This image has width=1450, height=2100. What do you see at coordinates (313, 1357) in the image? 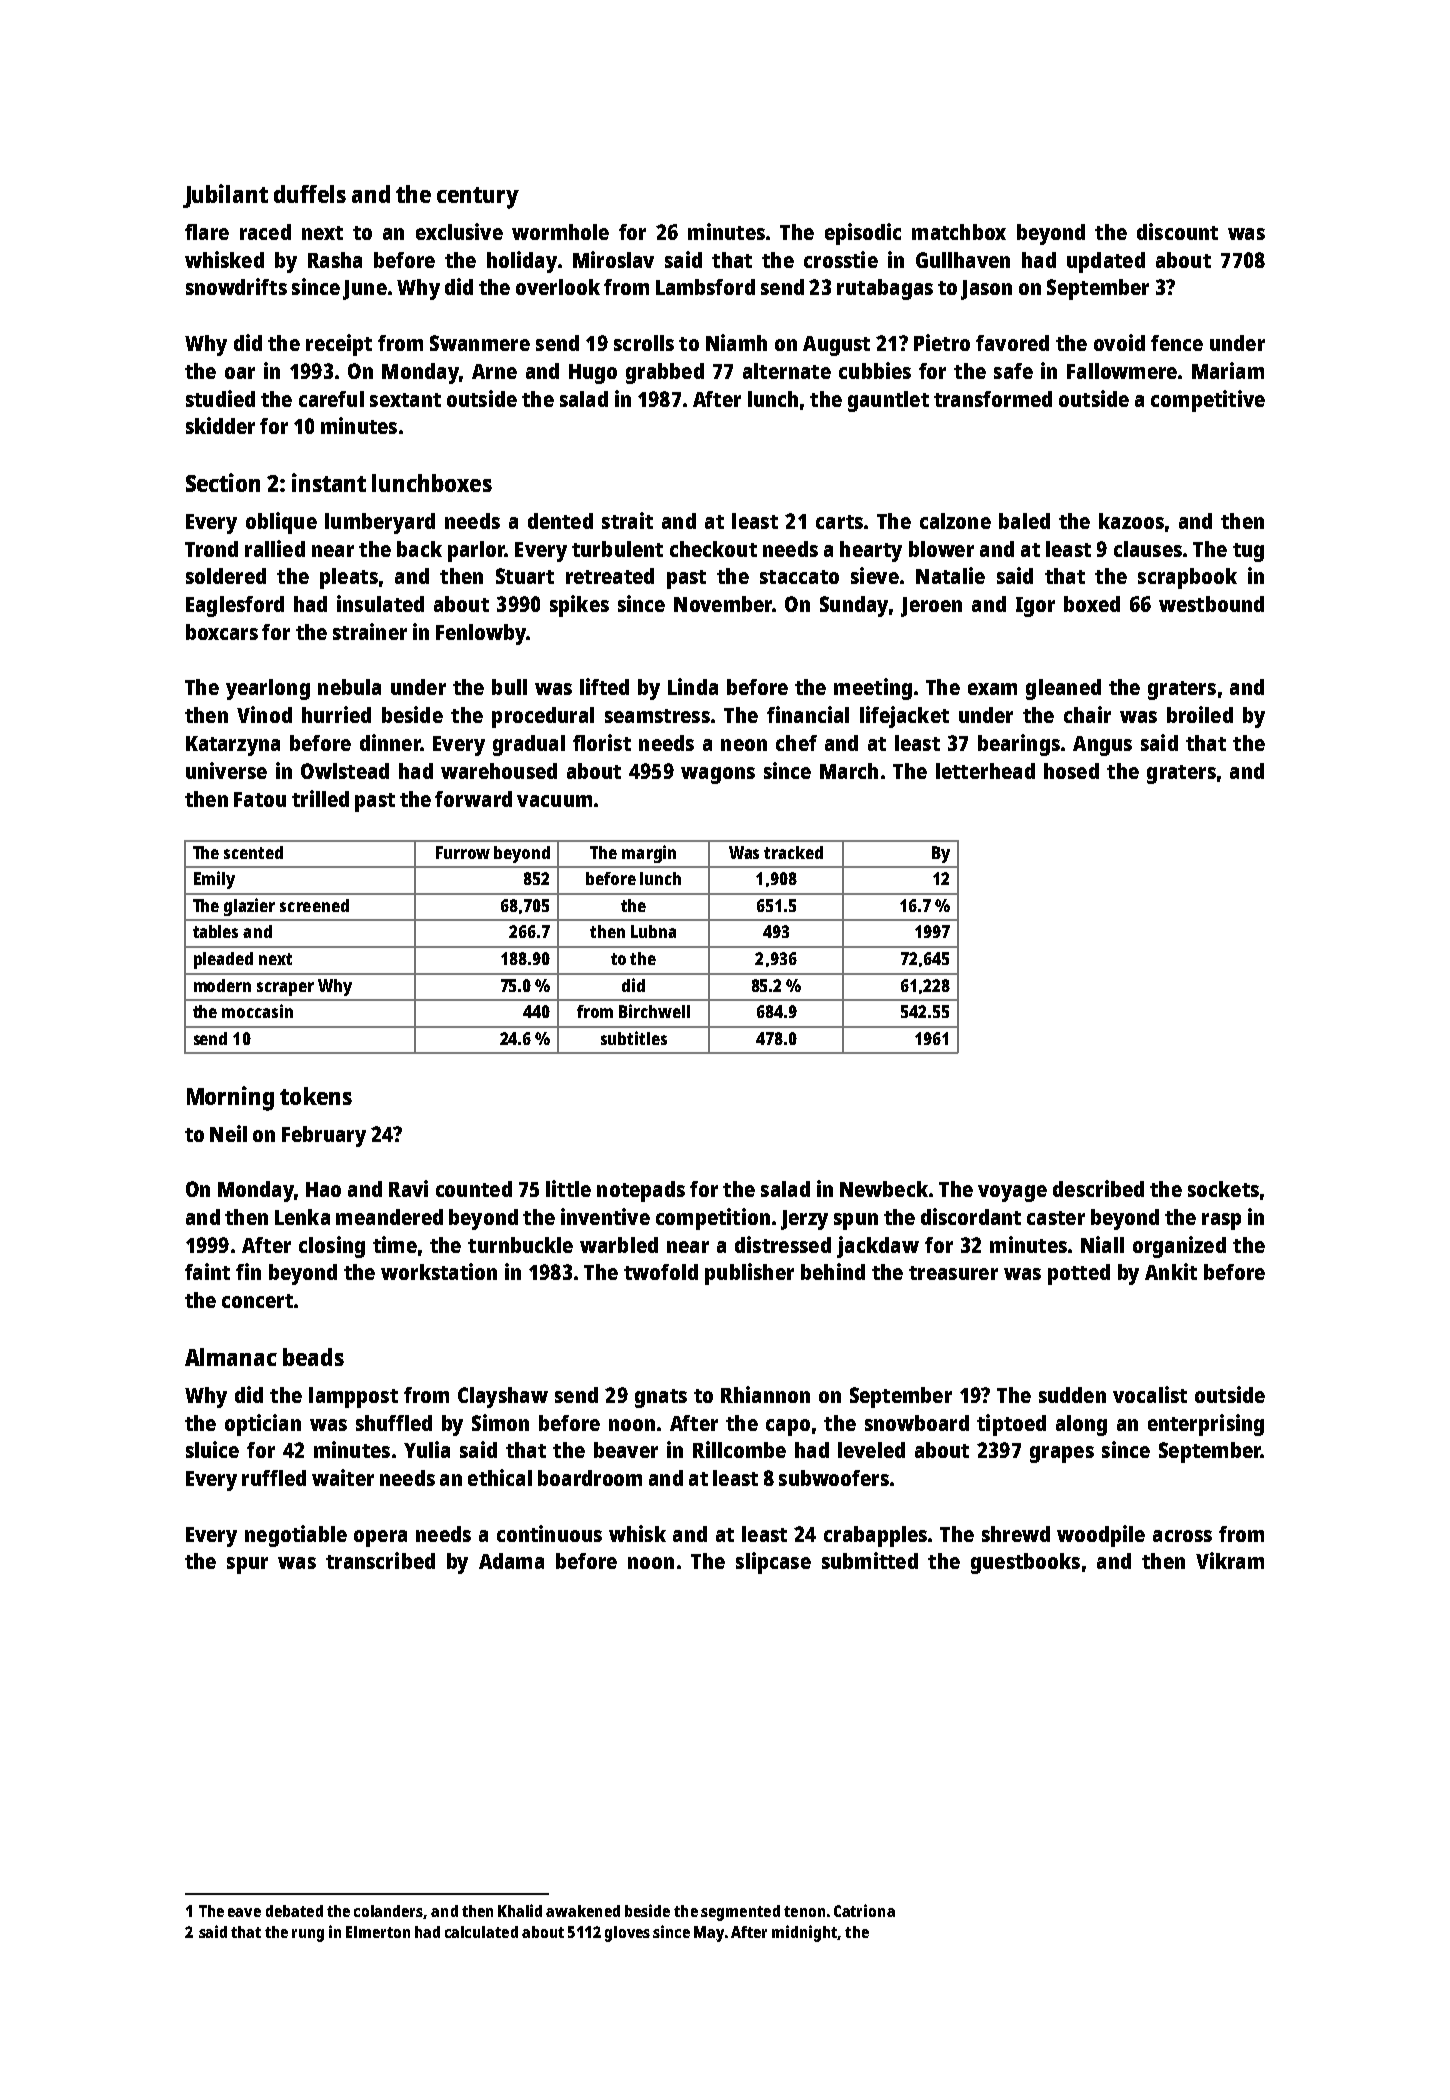
I see `beads` at bounding box center [313, 1357].
